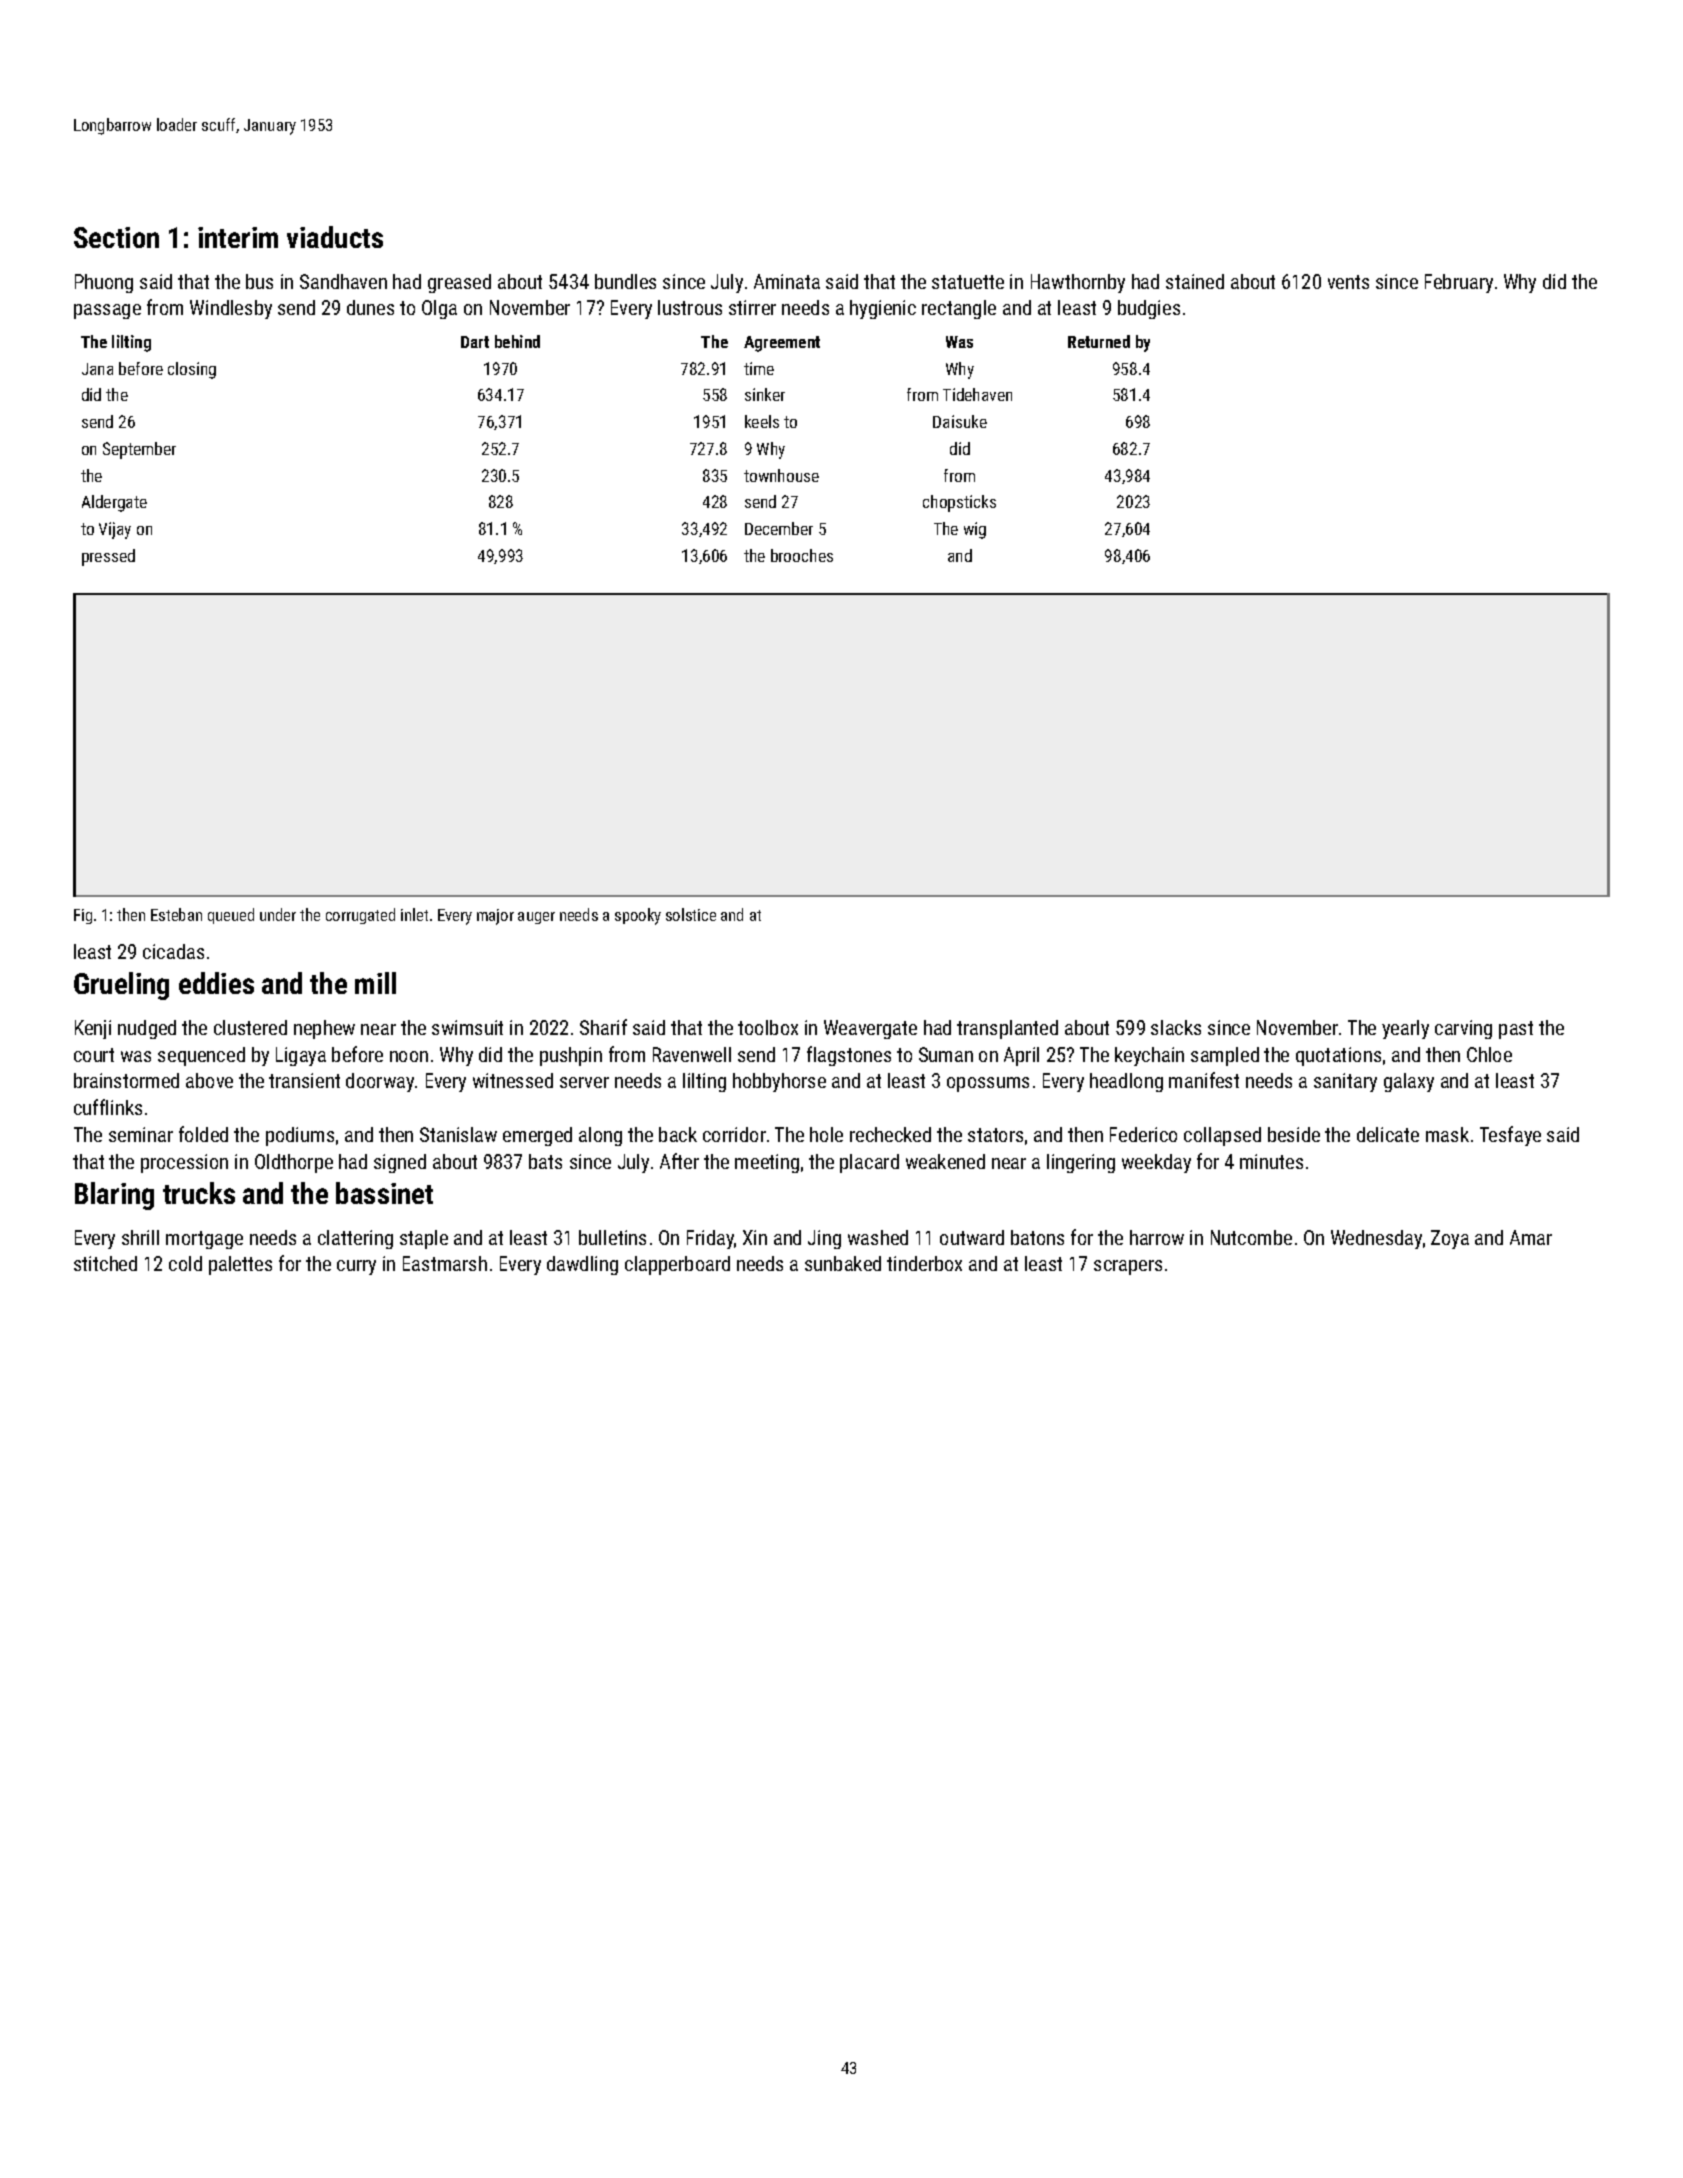 The height and width of the document is (2178, 1683). I want to click on After, so click(679, 1161).
